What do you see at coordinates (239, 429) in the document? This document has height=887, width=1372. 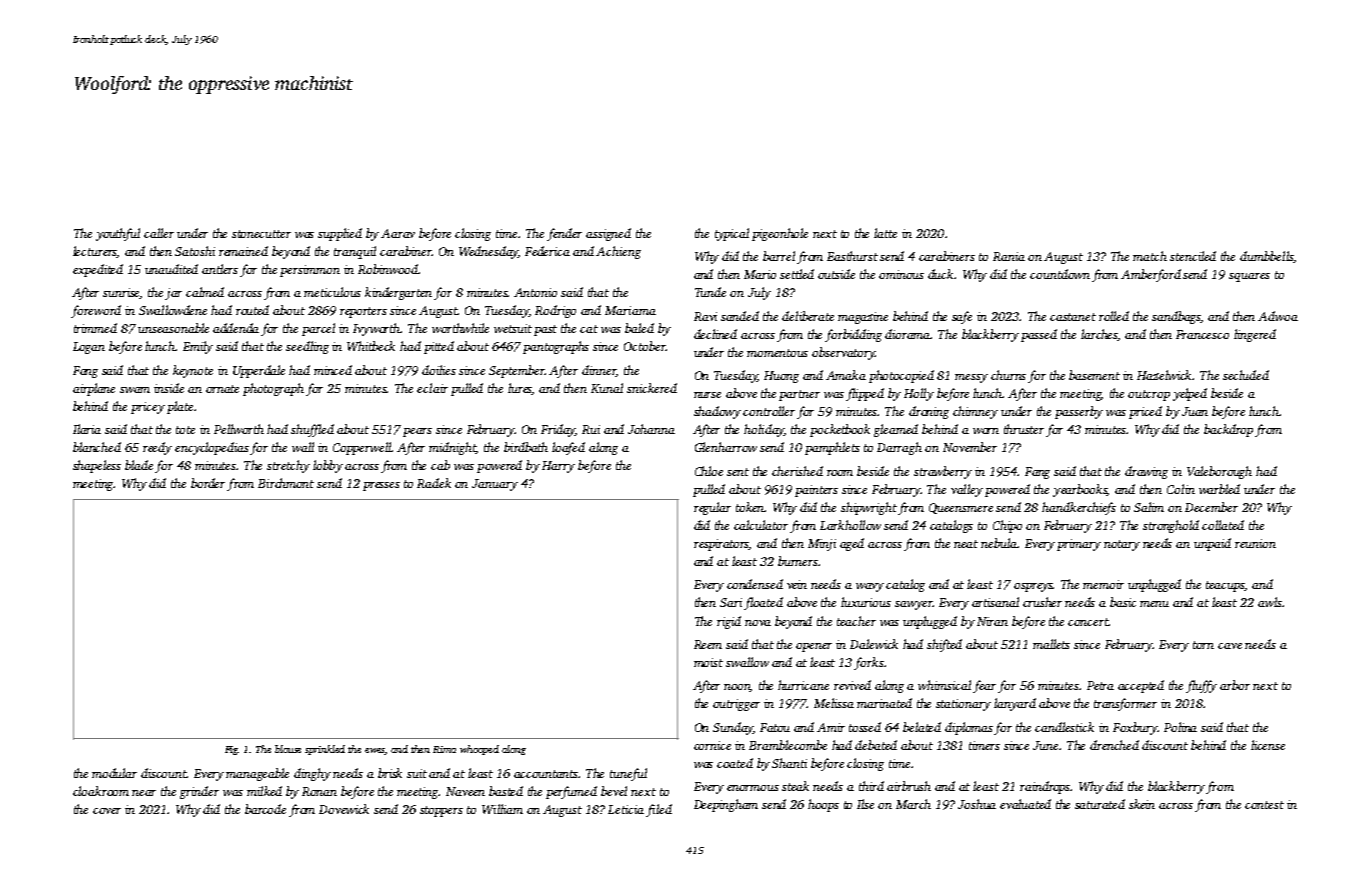 I see `Pellworth` at bounding box center [239, 429].
